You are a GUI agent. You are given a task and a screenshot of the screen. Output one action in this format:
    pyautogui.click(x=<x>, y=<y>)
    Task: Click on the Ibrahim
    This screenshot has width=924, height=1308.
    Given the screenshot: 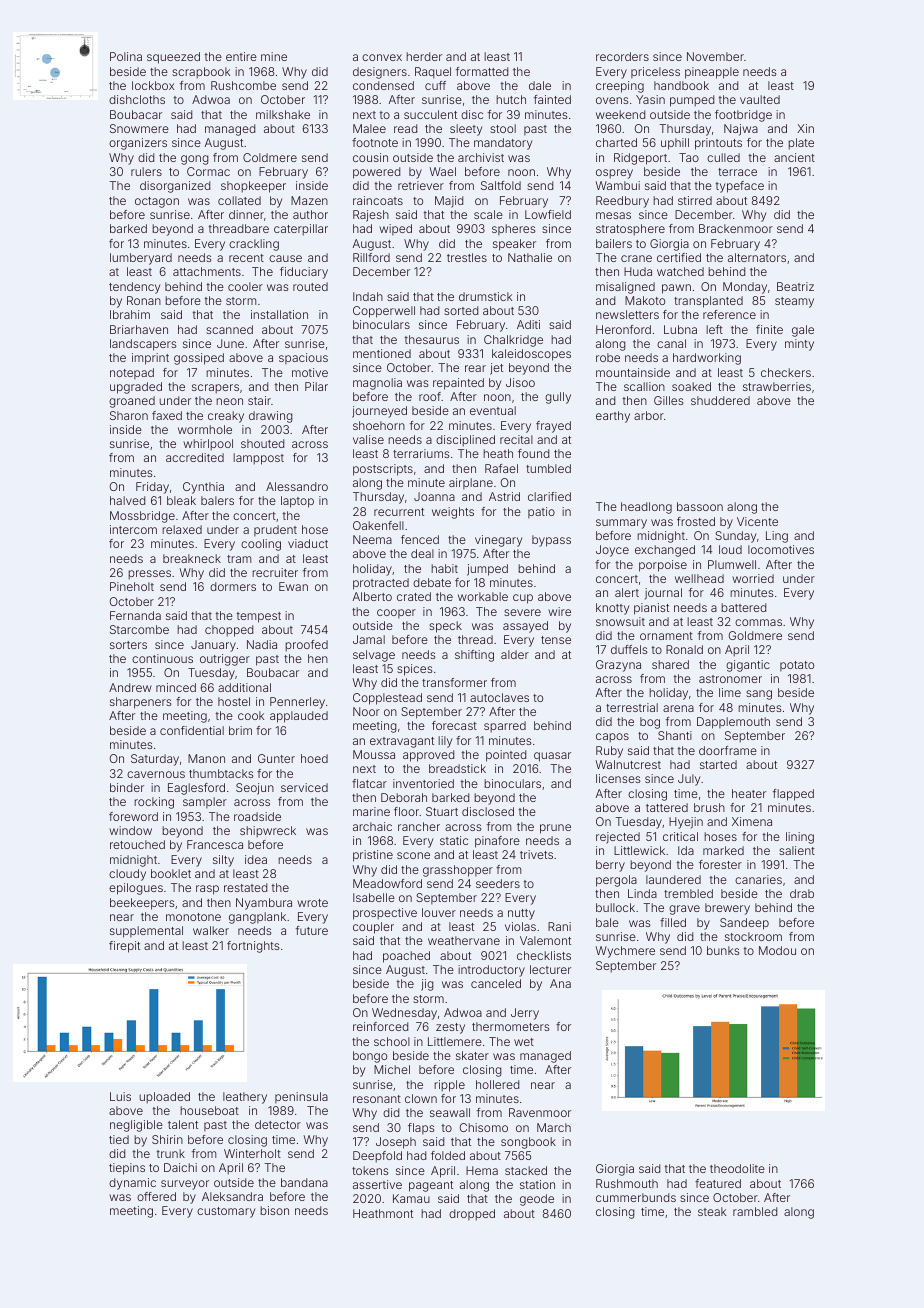 What is the action you would take?
    pyautogui.click(x=130, y=314)
